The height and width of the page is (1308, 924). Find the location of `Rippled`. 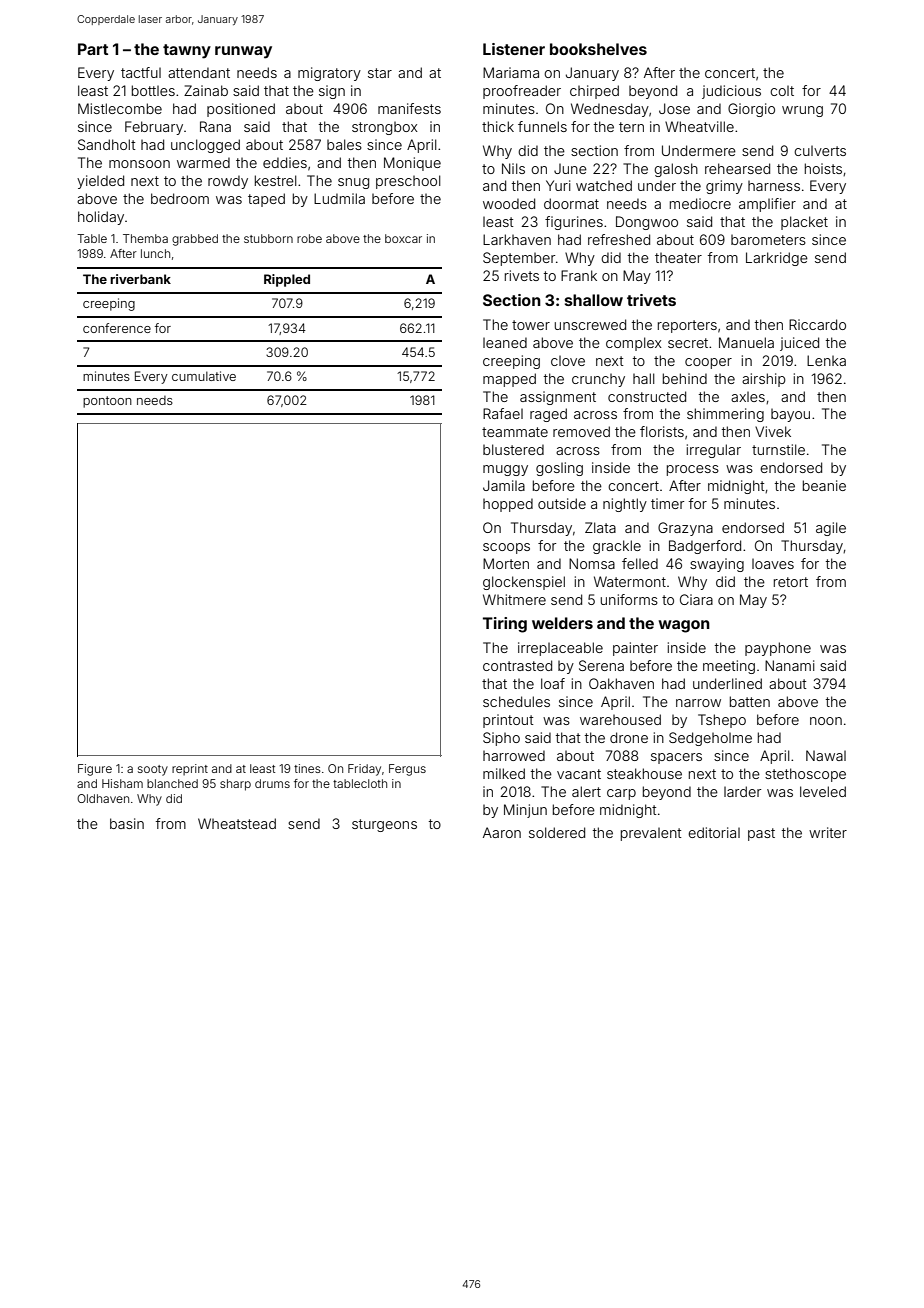

Rippled is located at coordinates (287, 280).
